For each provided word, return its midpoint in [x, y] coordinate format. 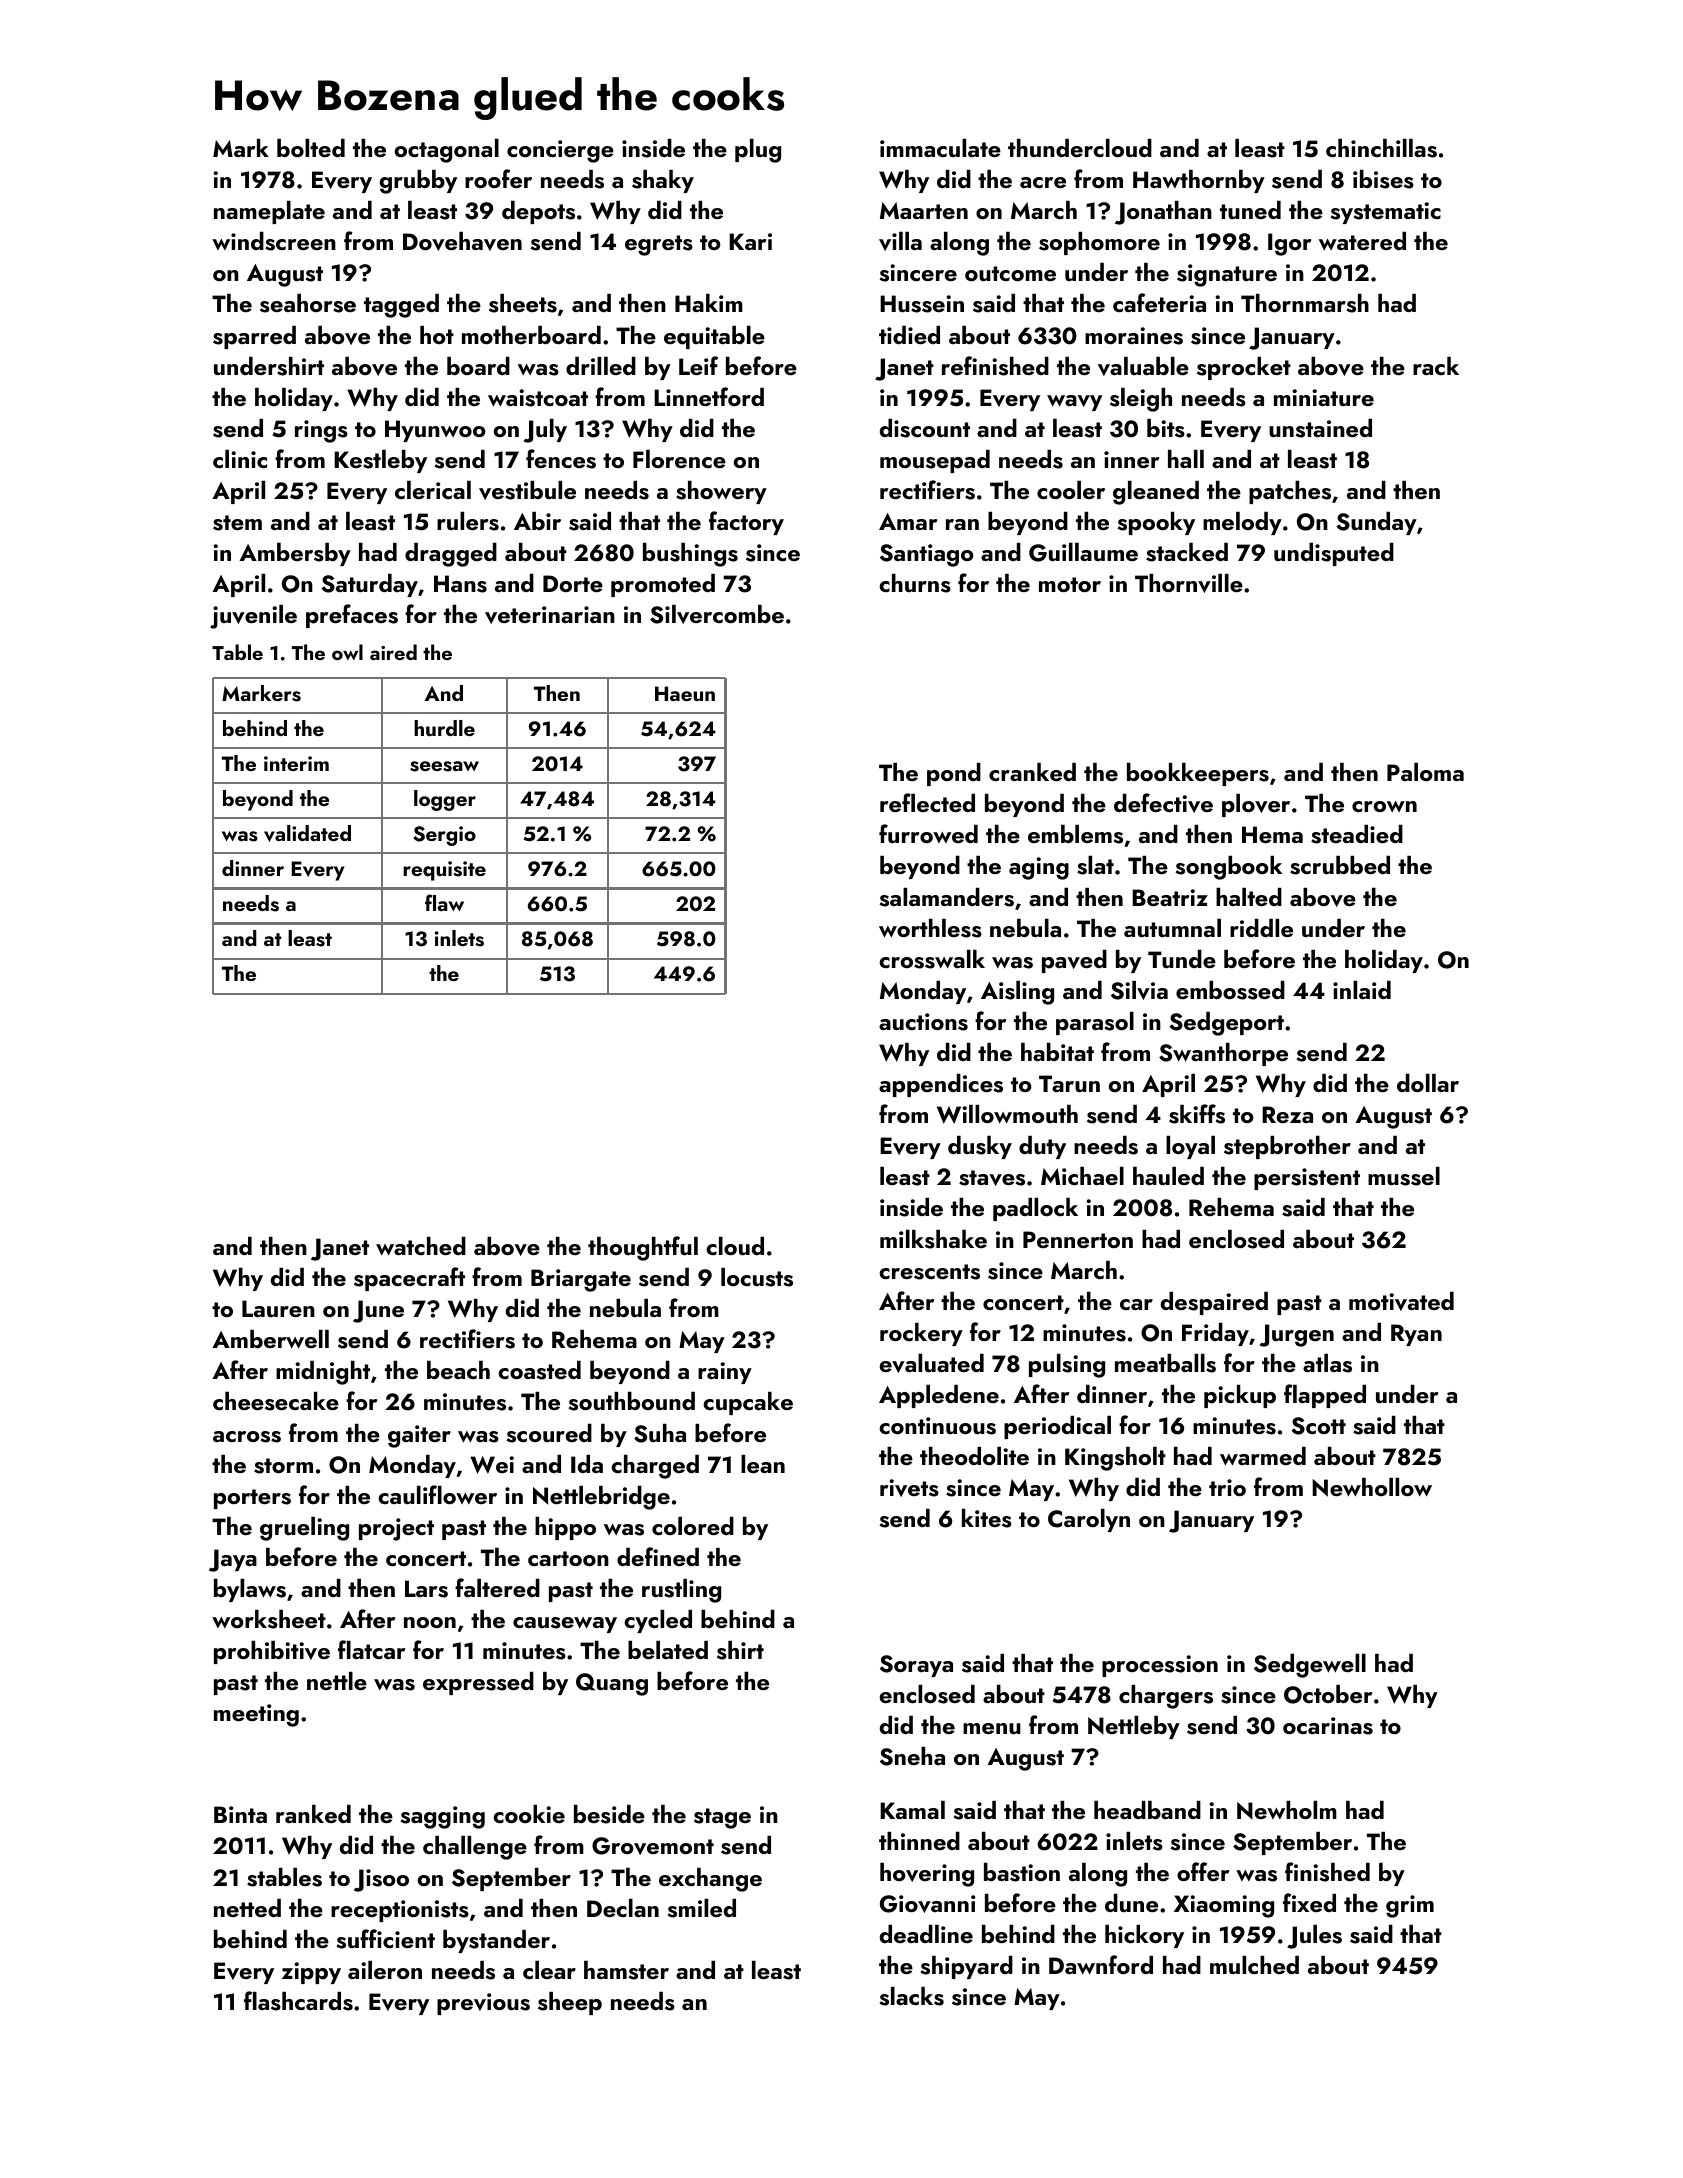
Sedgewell [1310, 1666]
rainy [725, 1373]
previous [483, 2004]
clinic [240, 459]
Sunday [1376, 523]
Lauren [278, 1308]
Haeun [685, 693]
